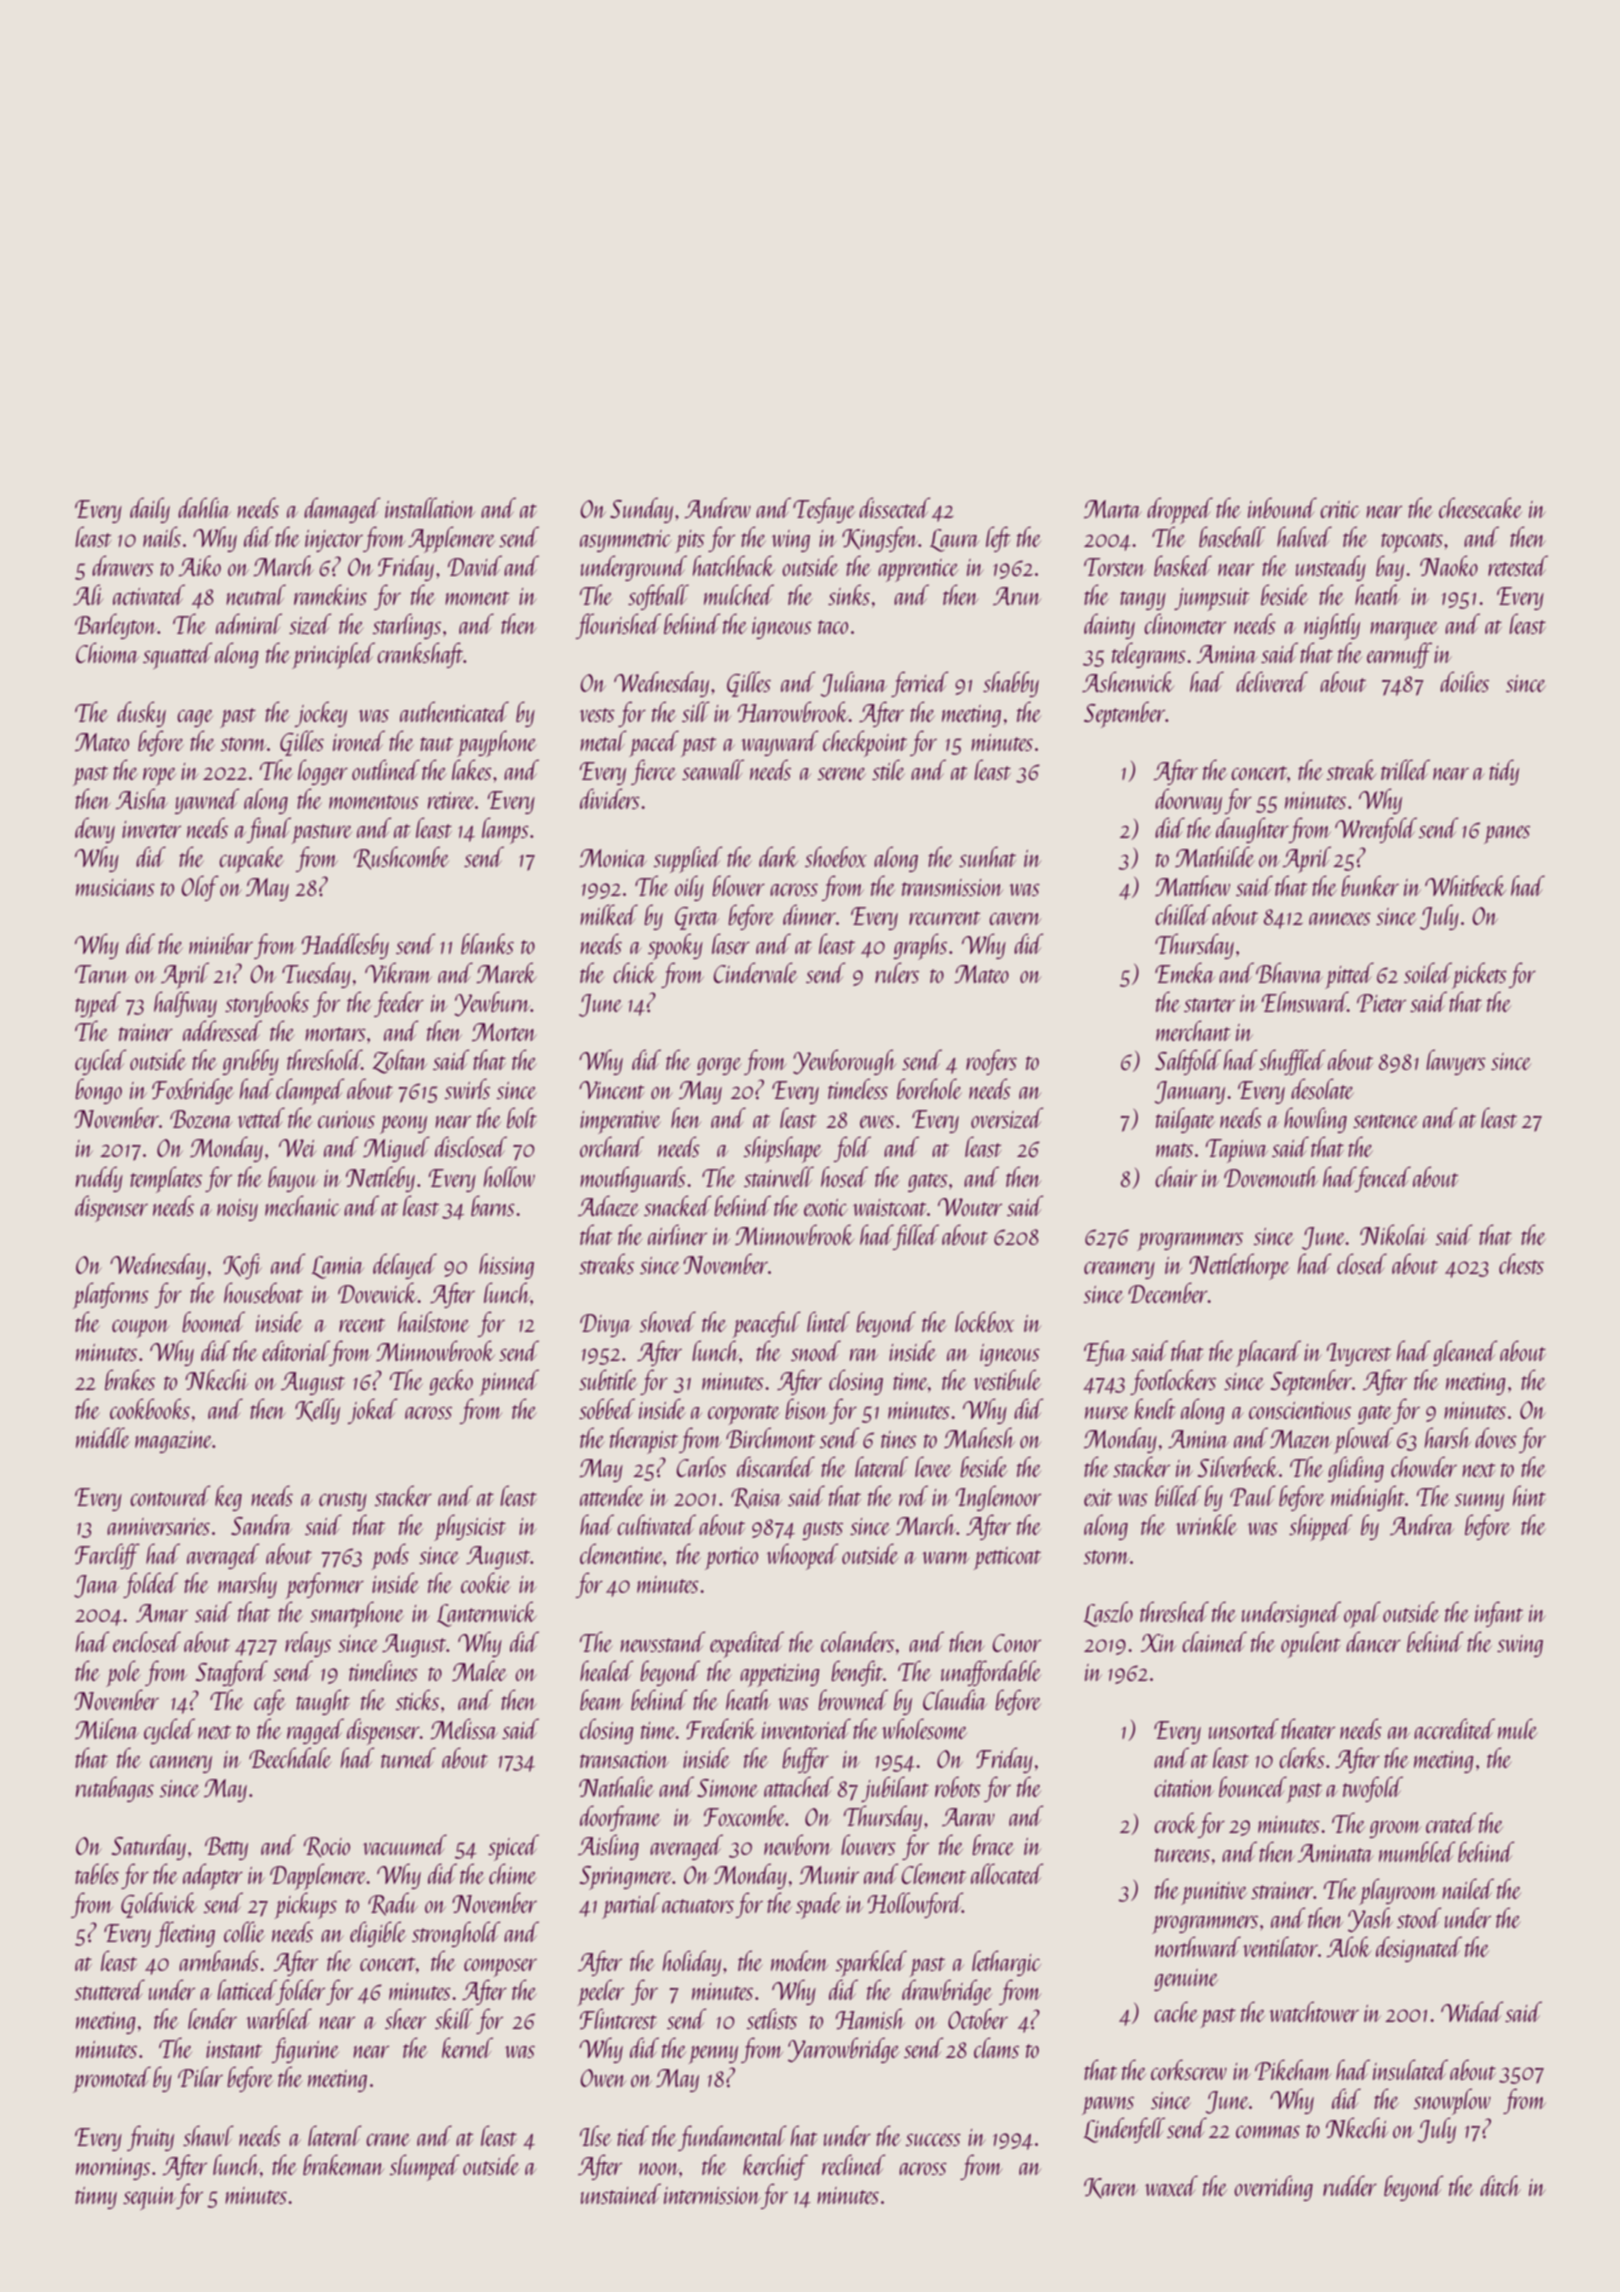 The width and height of the document is (1620, 2292). I want to click on slumped, so click(424, 2167).
